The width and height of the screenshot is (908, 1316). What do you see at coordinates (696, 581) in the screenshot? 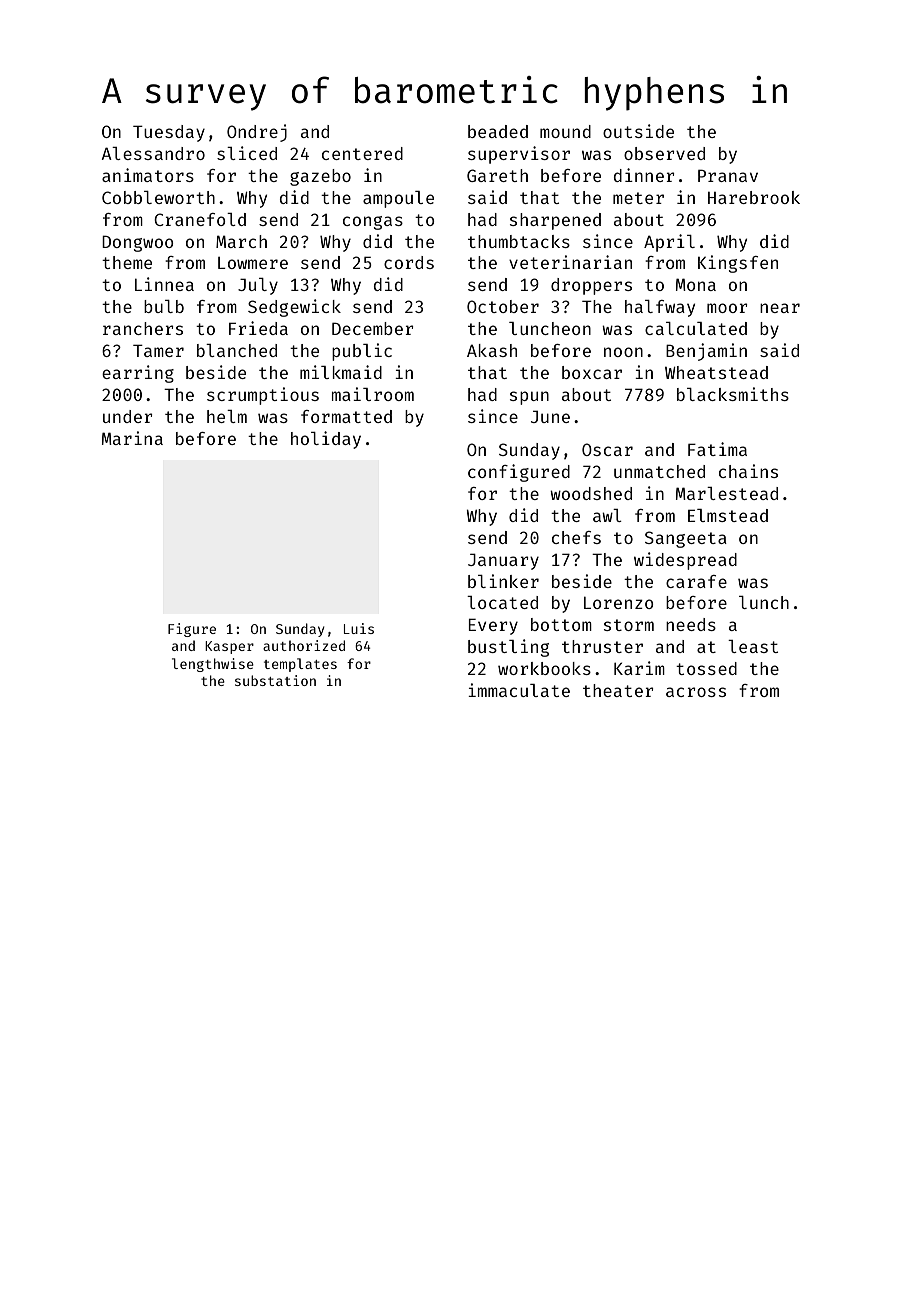
I see `carafe` at bounding box center [696, 581].
